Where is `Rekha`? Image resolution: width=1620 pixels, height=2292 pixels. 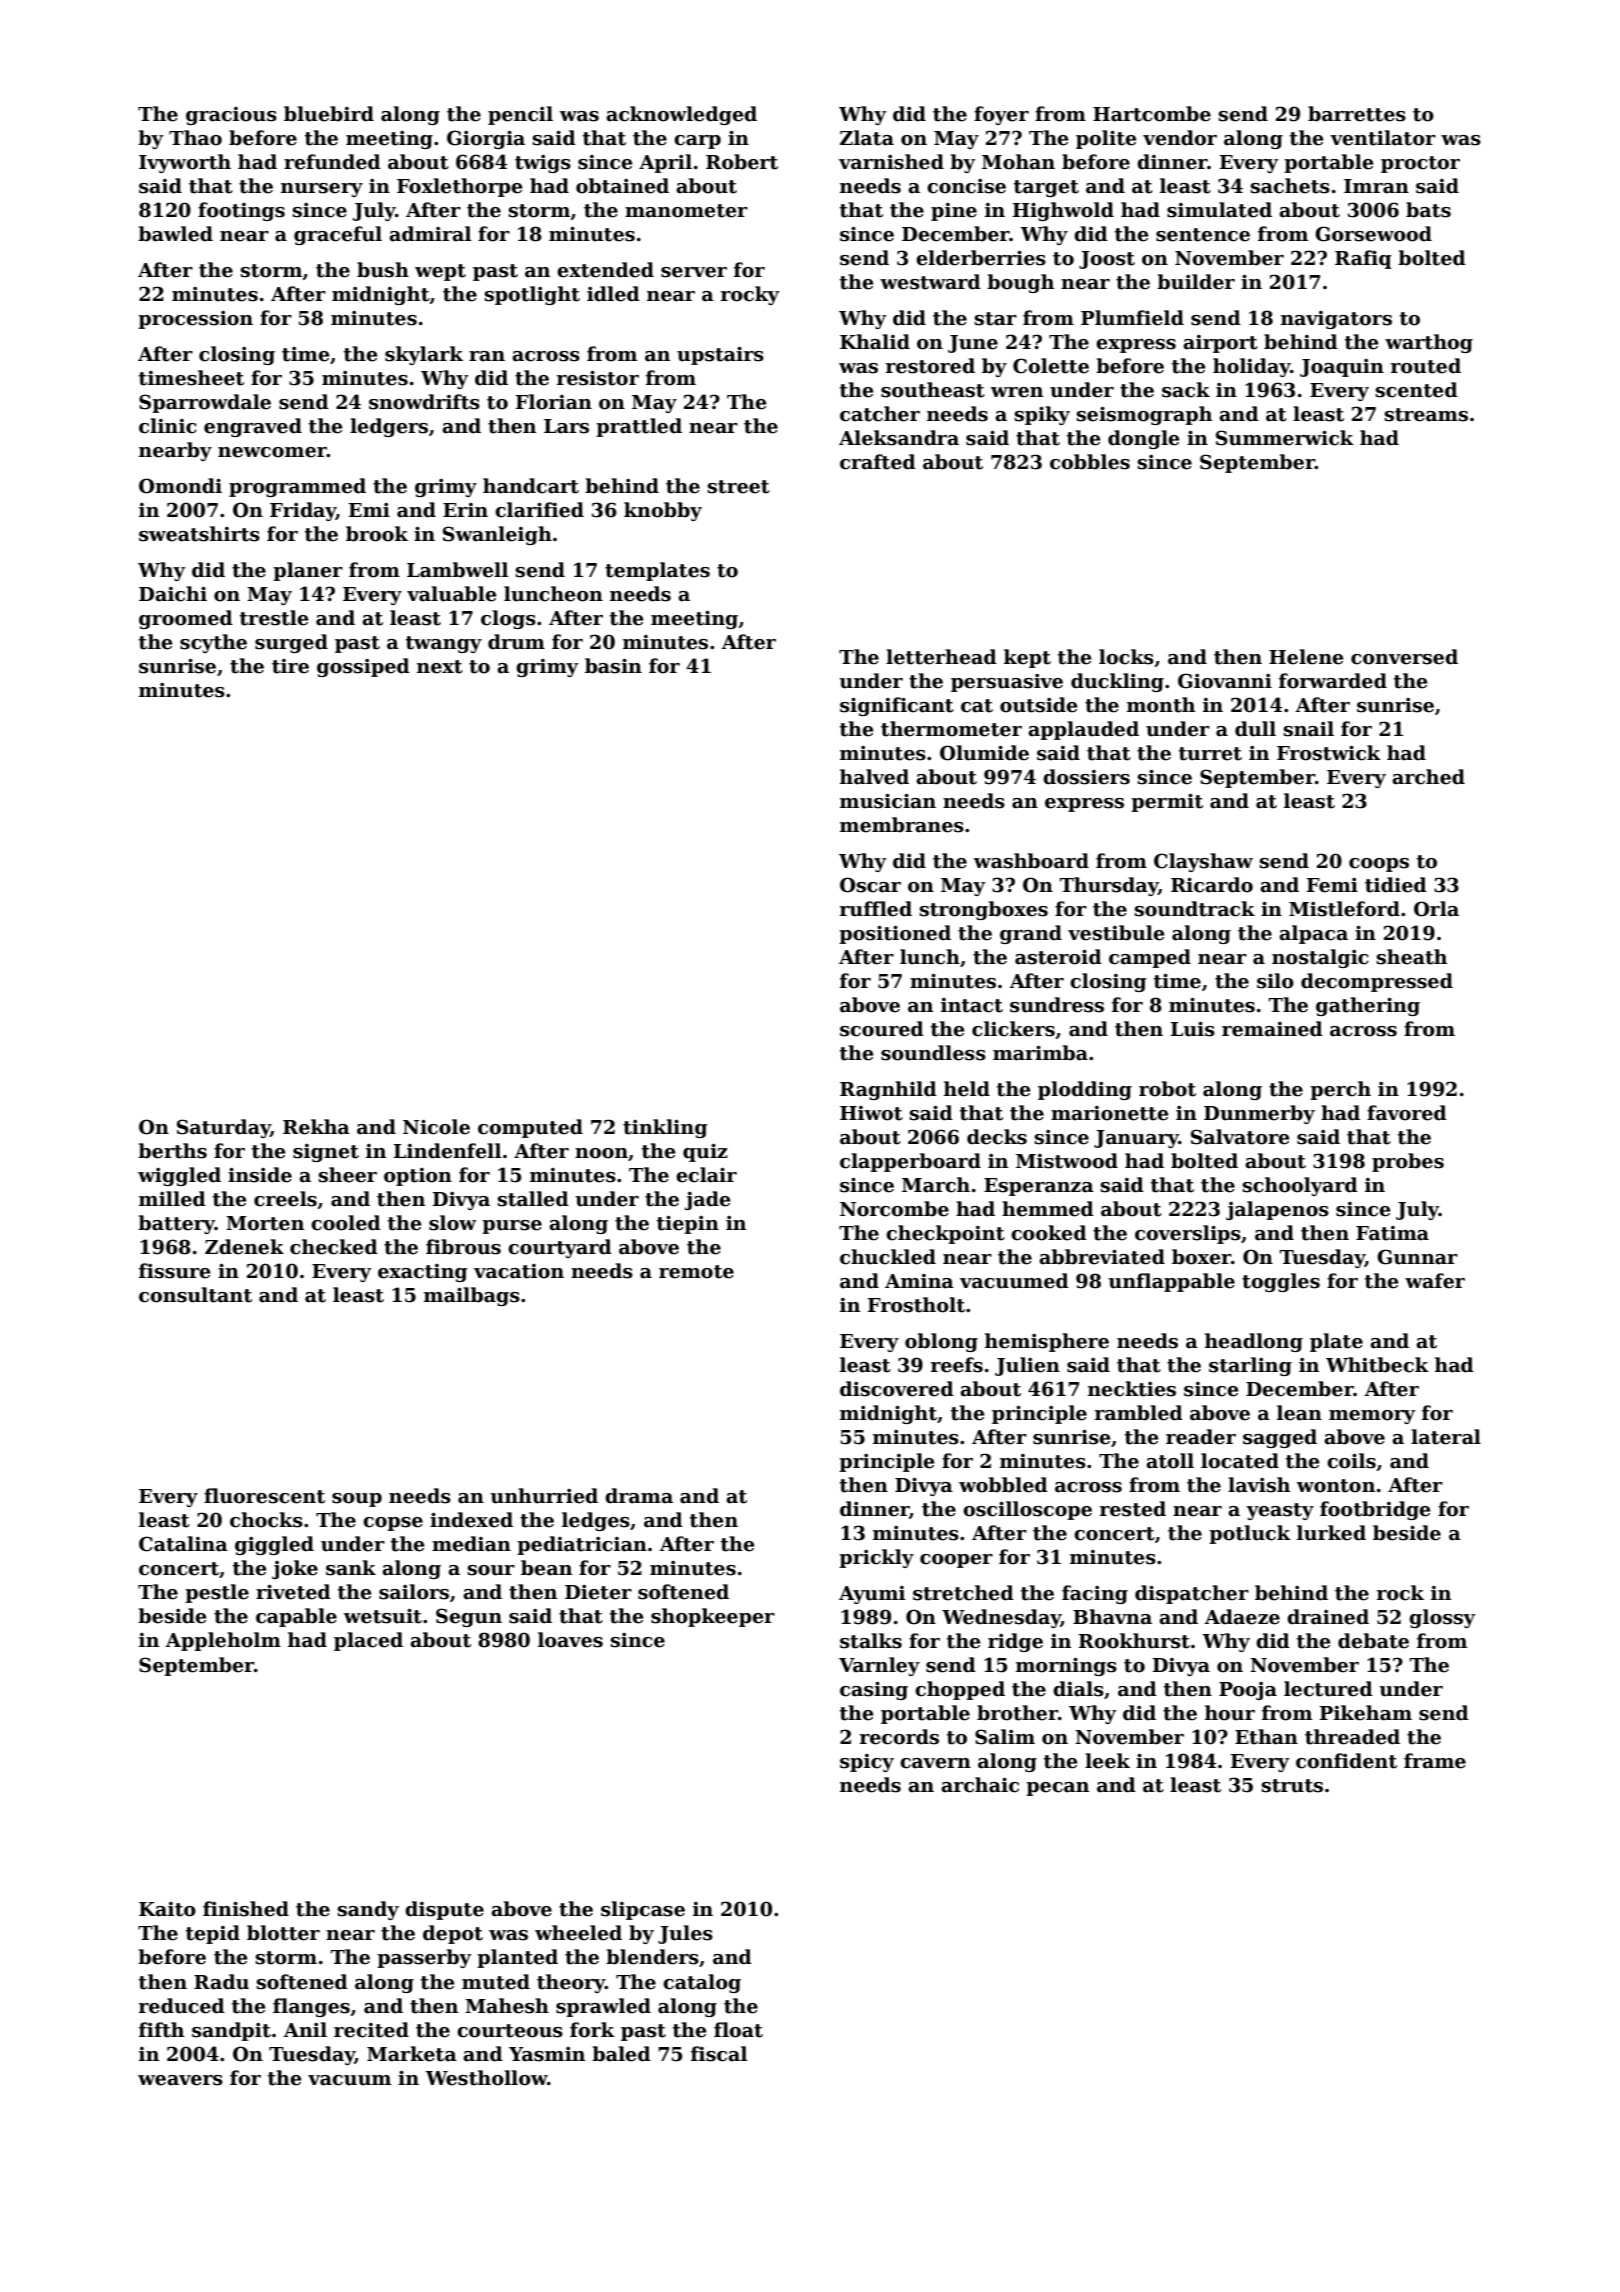
Rekha is located at coordinates (316, 1127).
